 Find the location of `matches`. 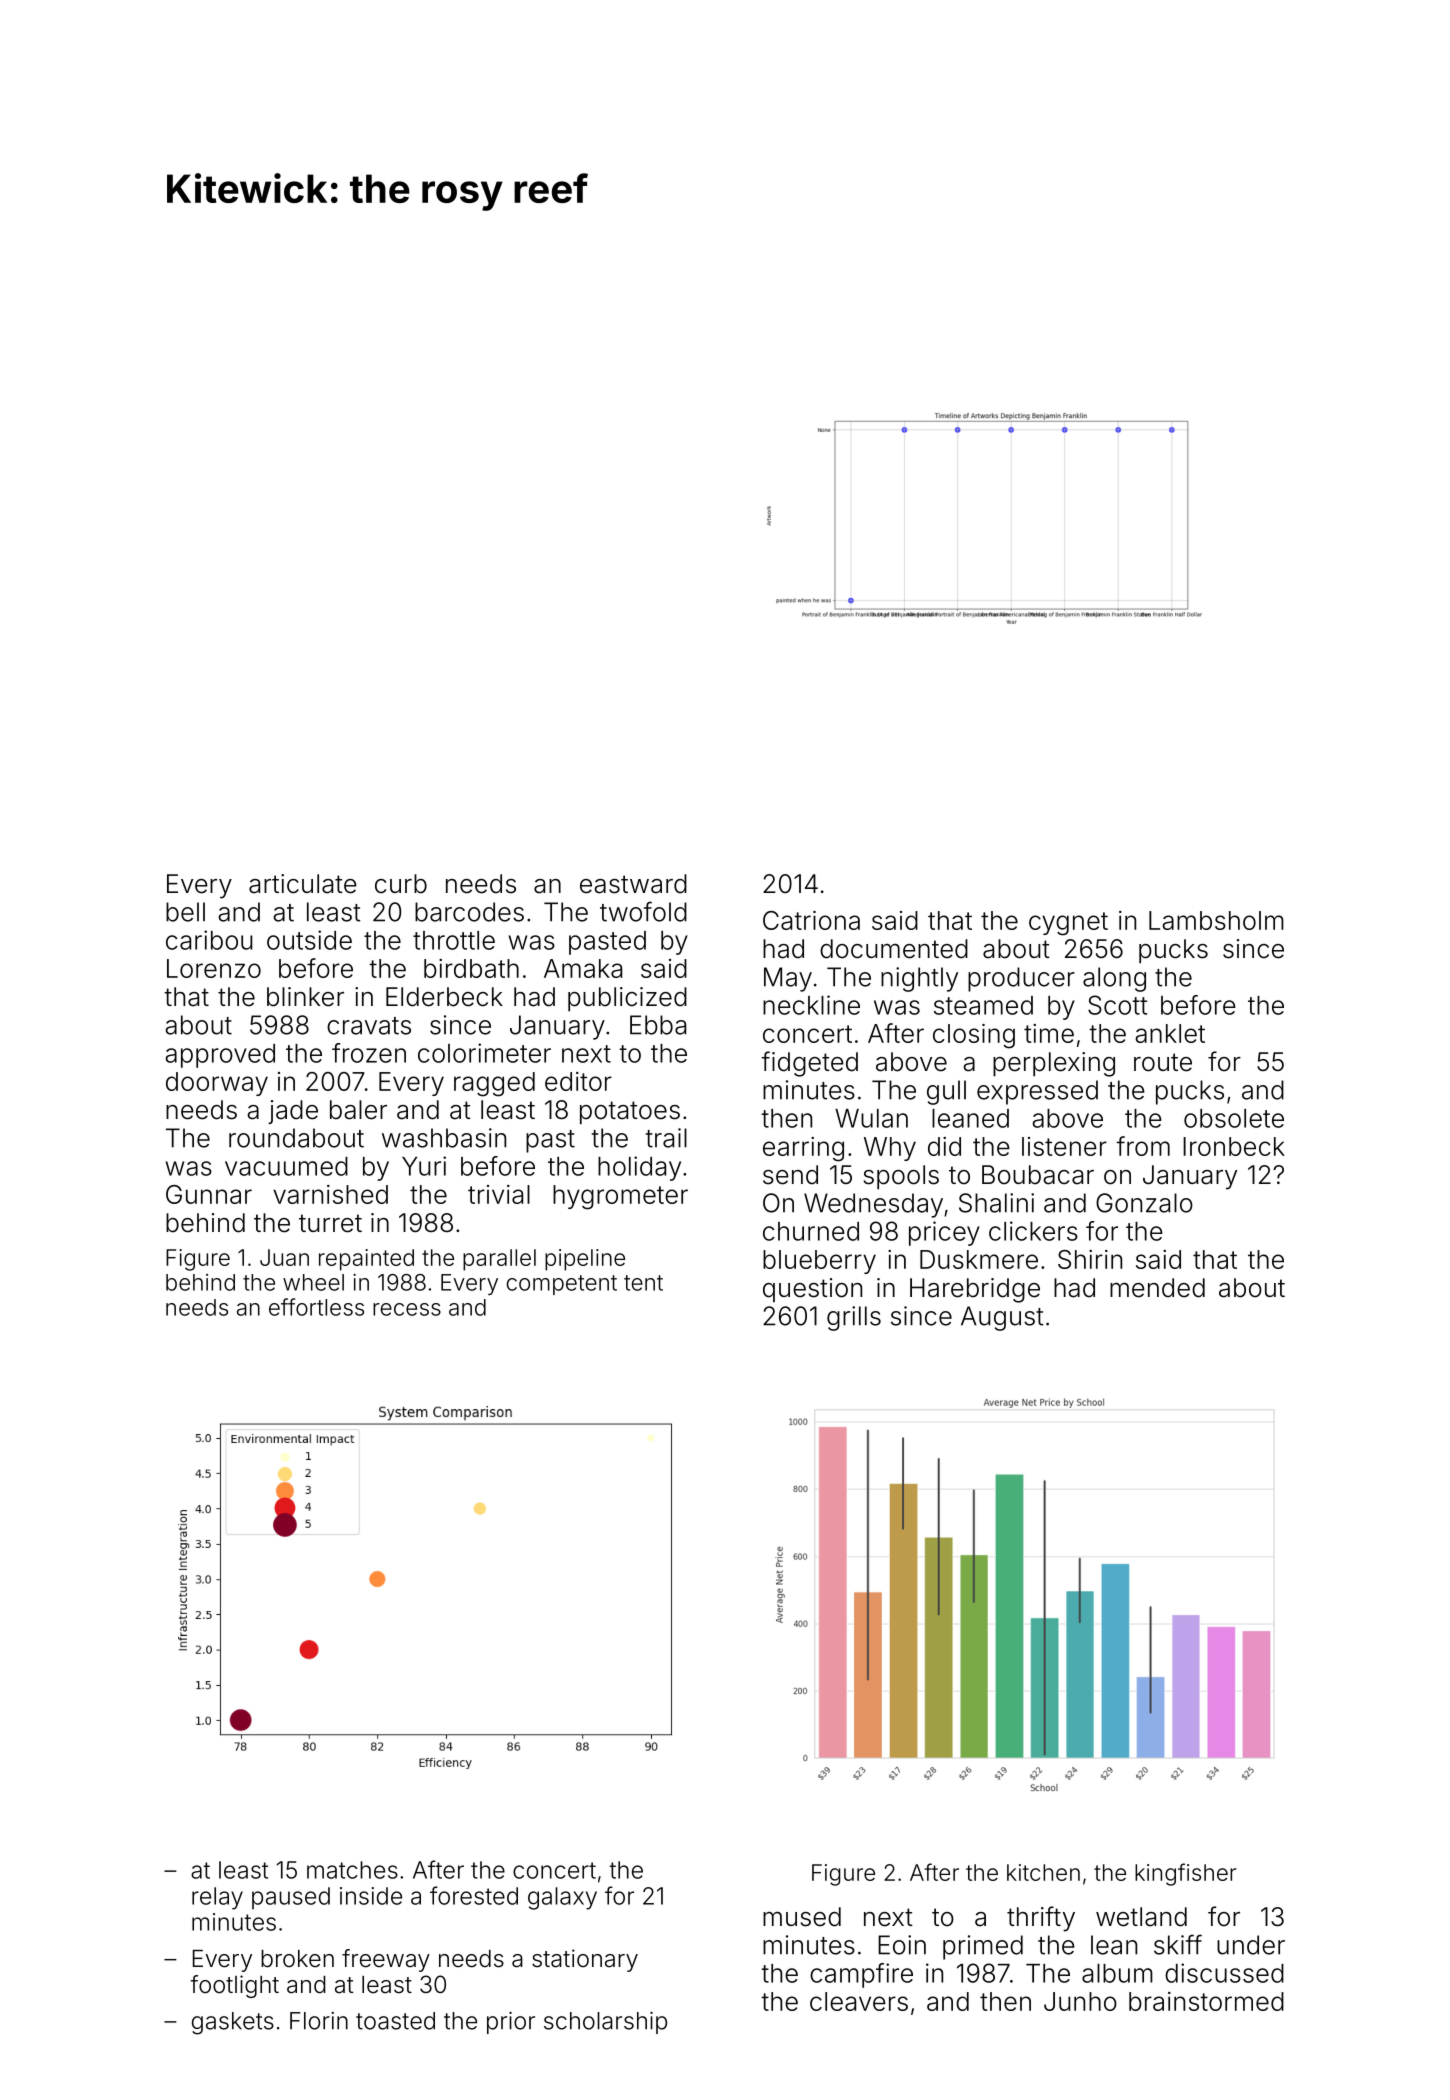

matches is located at coordinates (352, 1870).
